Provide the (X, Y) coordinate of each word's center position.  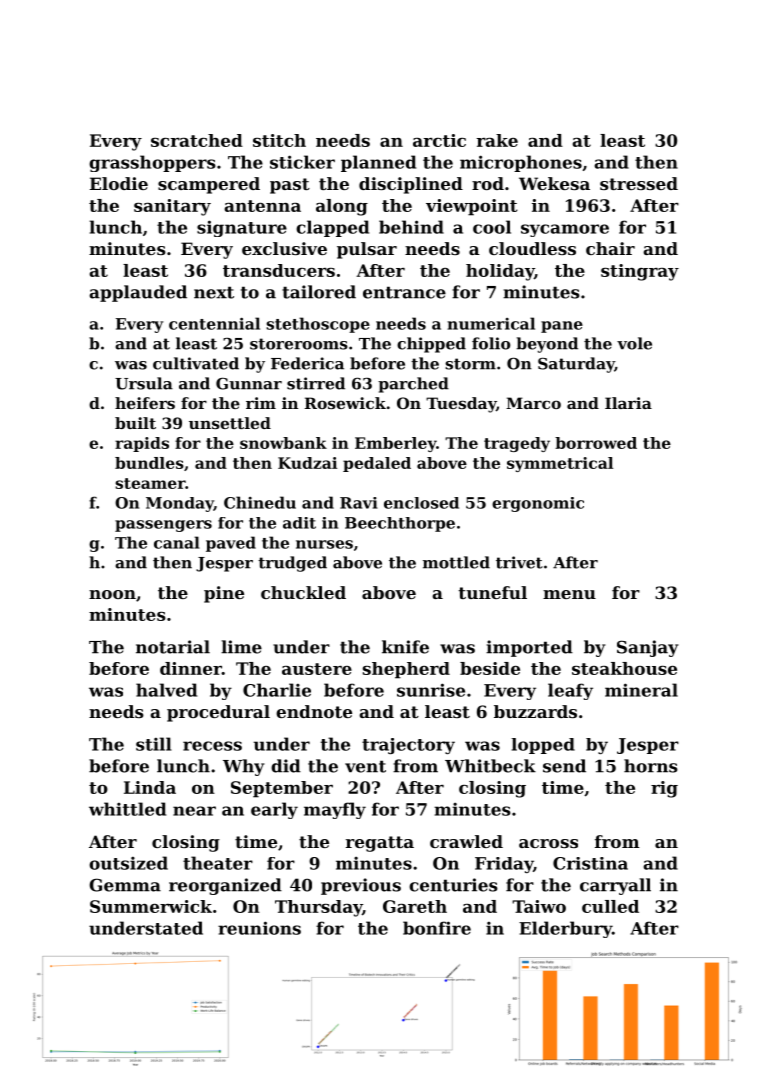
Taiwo (539, 906)
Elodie (119, 183)
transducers (279, 270)
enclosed (421, 503)
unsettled (230, 423)
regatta (380, 844)
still (154, 744)
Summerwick (151, 906)
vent (365, 766)
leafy (570, 691)
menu (569, 594)
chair (610, 248)
